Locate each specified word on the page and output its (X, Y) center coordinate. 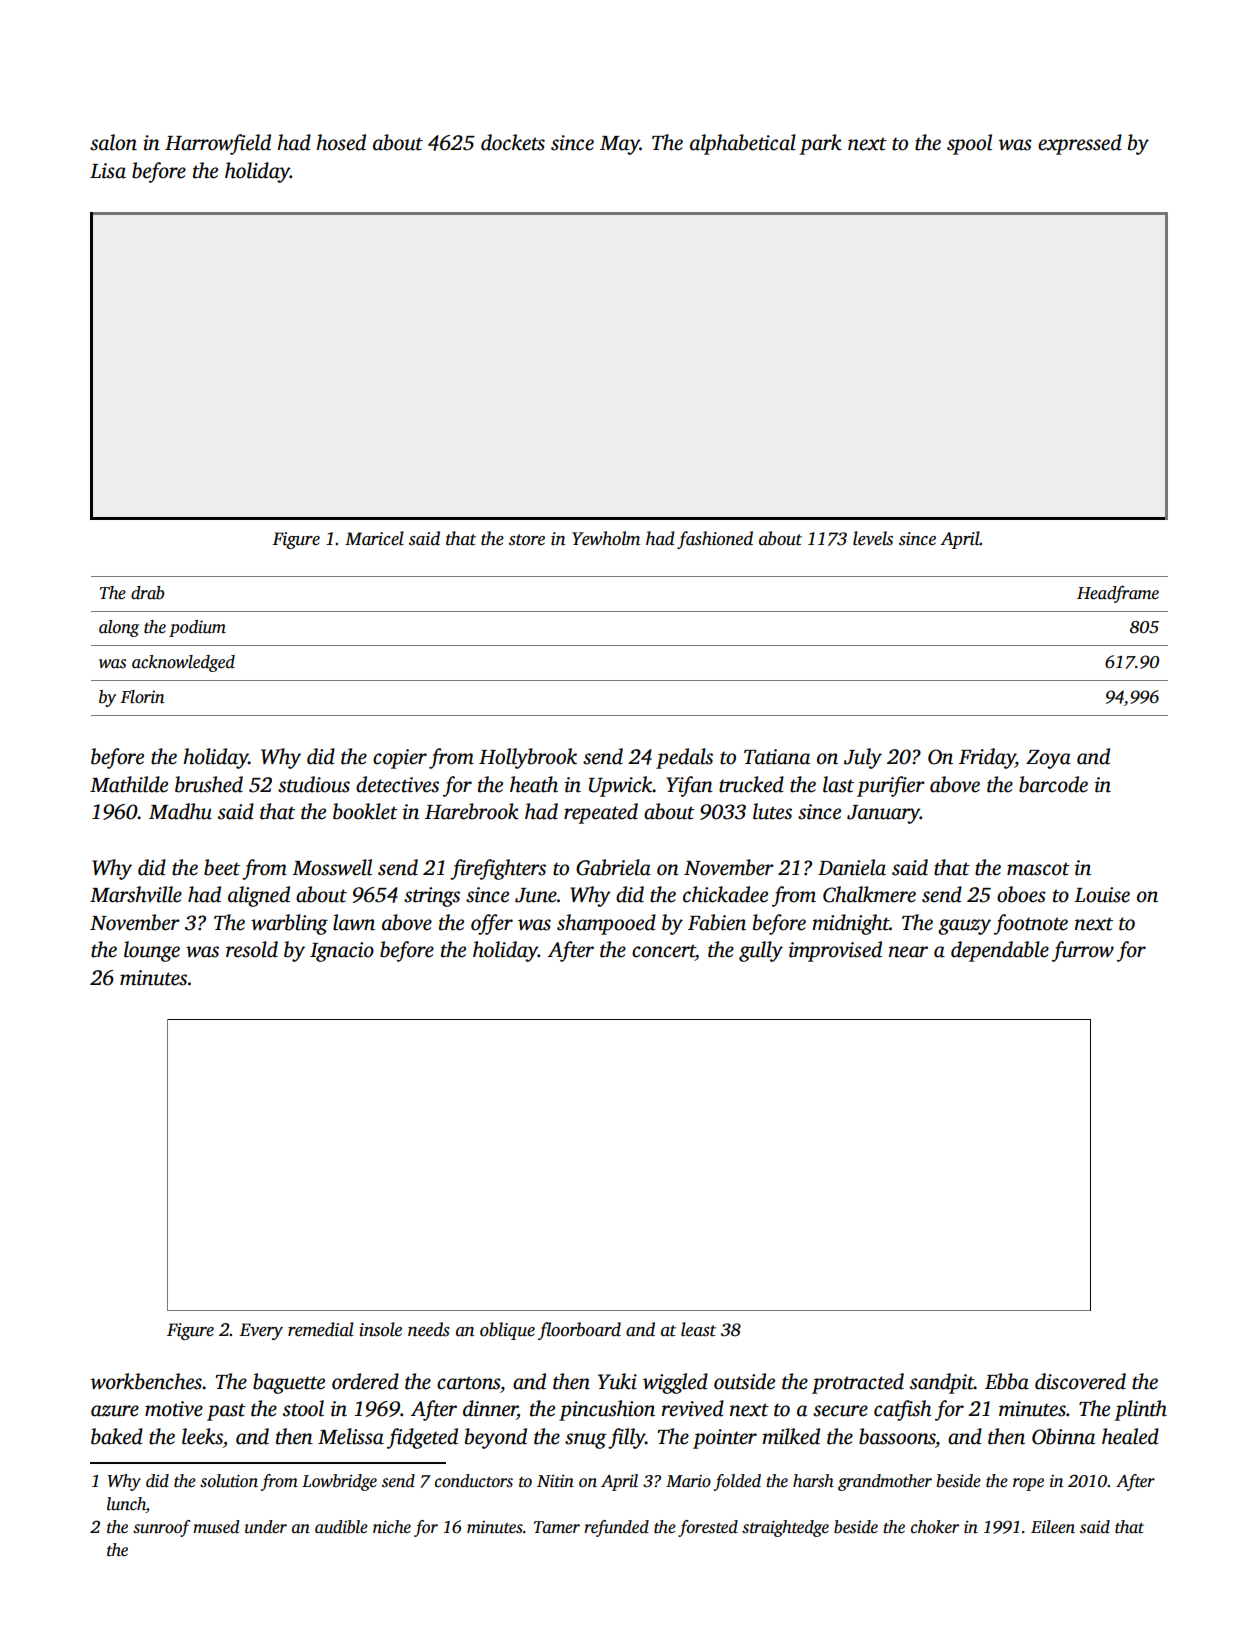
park (820, 144)
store (527, 540)
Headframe (1118, 594)
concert (664, 952)
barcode (1053, 784)
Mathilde (129, 784)
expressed (1080, 144)
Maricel (374, 538)
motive (174, 1409)
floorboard (579, 1331)
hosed (341, 142)
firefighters (498, 869)
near (908, 952)
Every (261, 1331)
